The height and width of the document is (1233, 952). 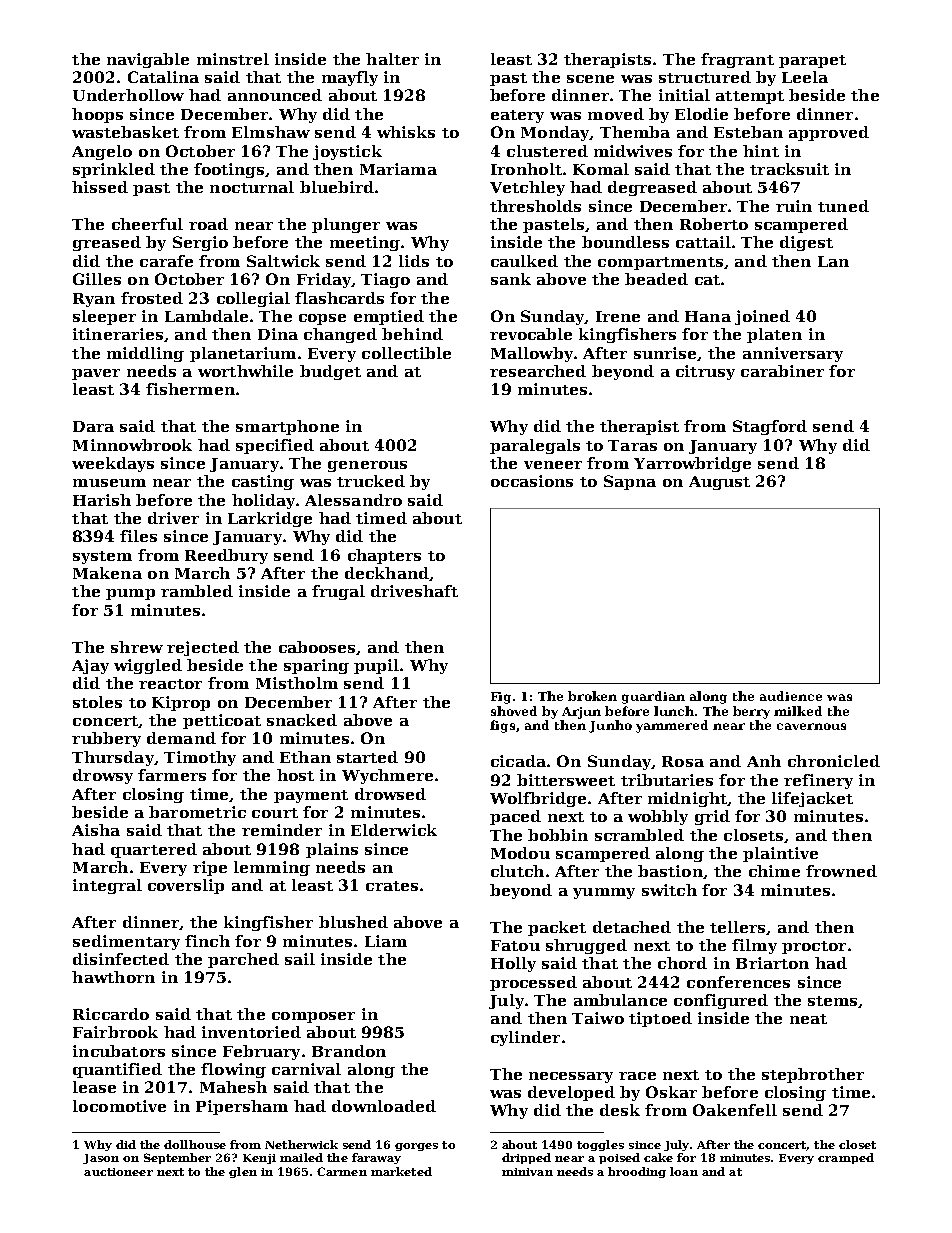 What do you see at coordinates (791, 696) in the document?
I see `audience` at bounding box center [791, 696].
